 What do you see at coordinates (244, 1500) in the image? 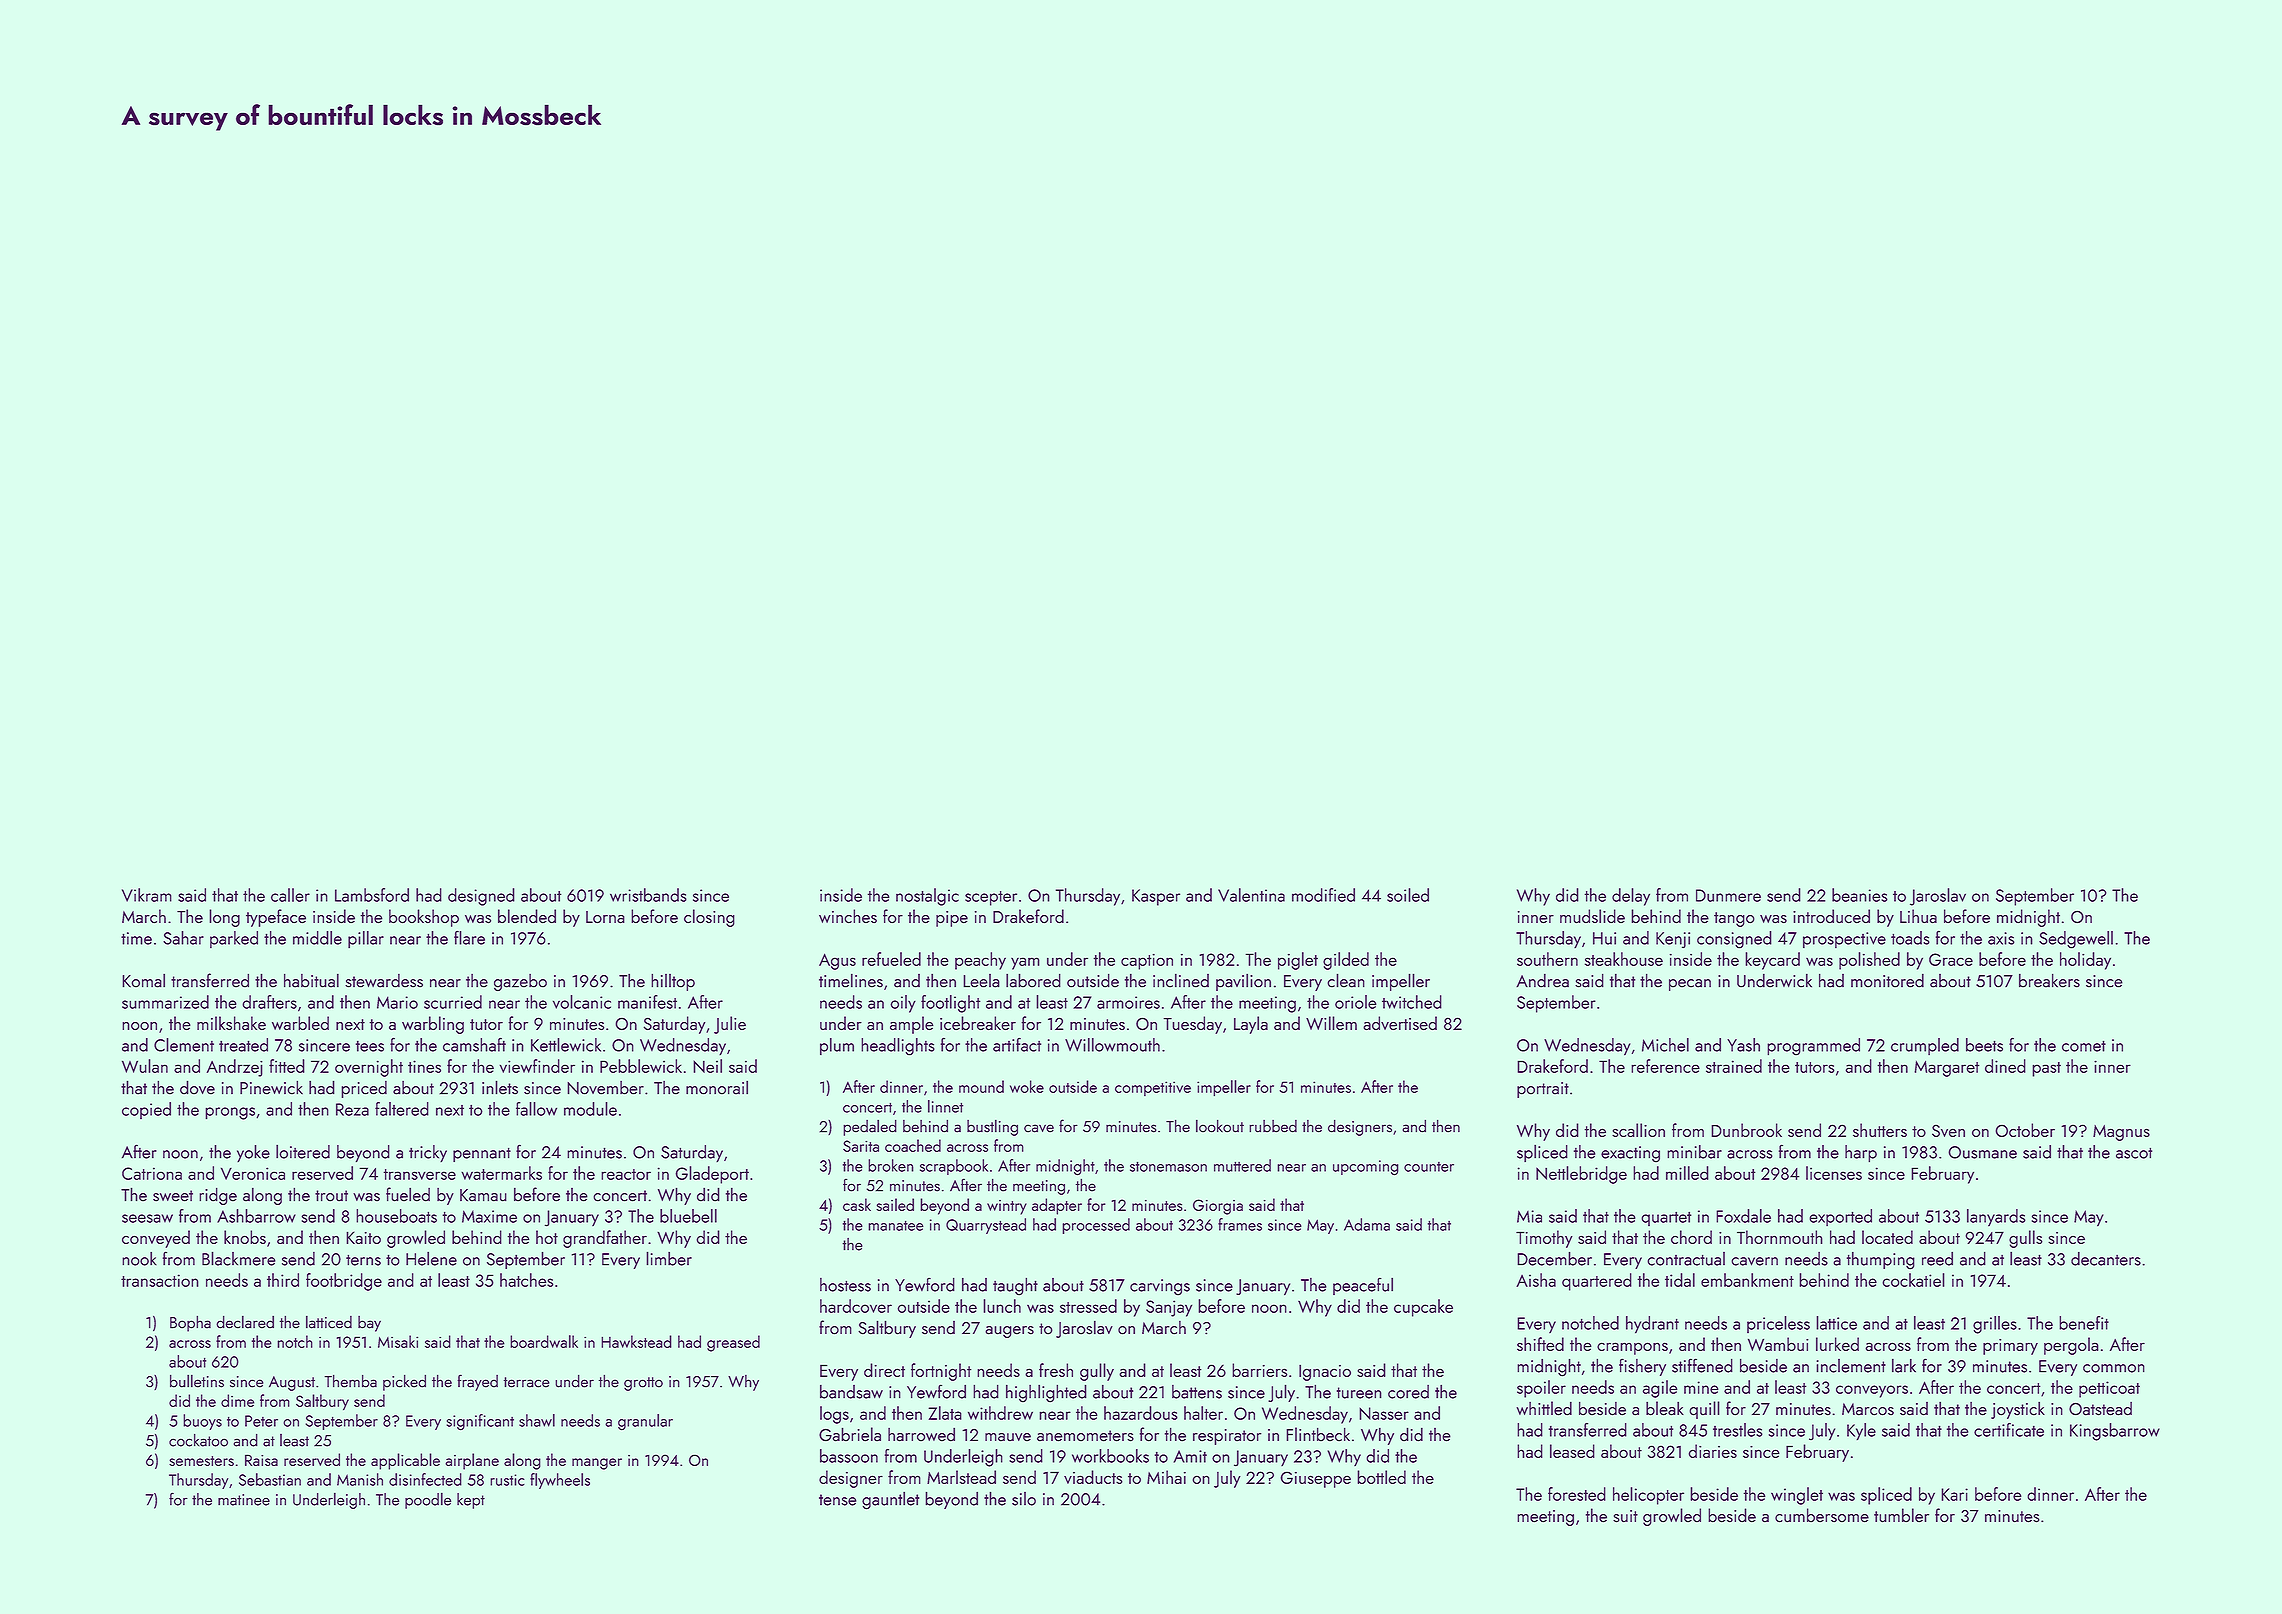
I see `matinee` at bounding box center [244, 1500].
